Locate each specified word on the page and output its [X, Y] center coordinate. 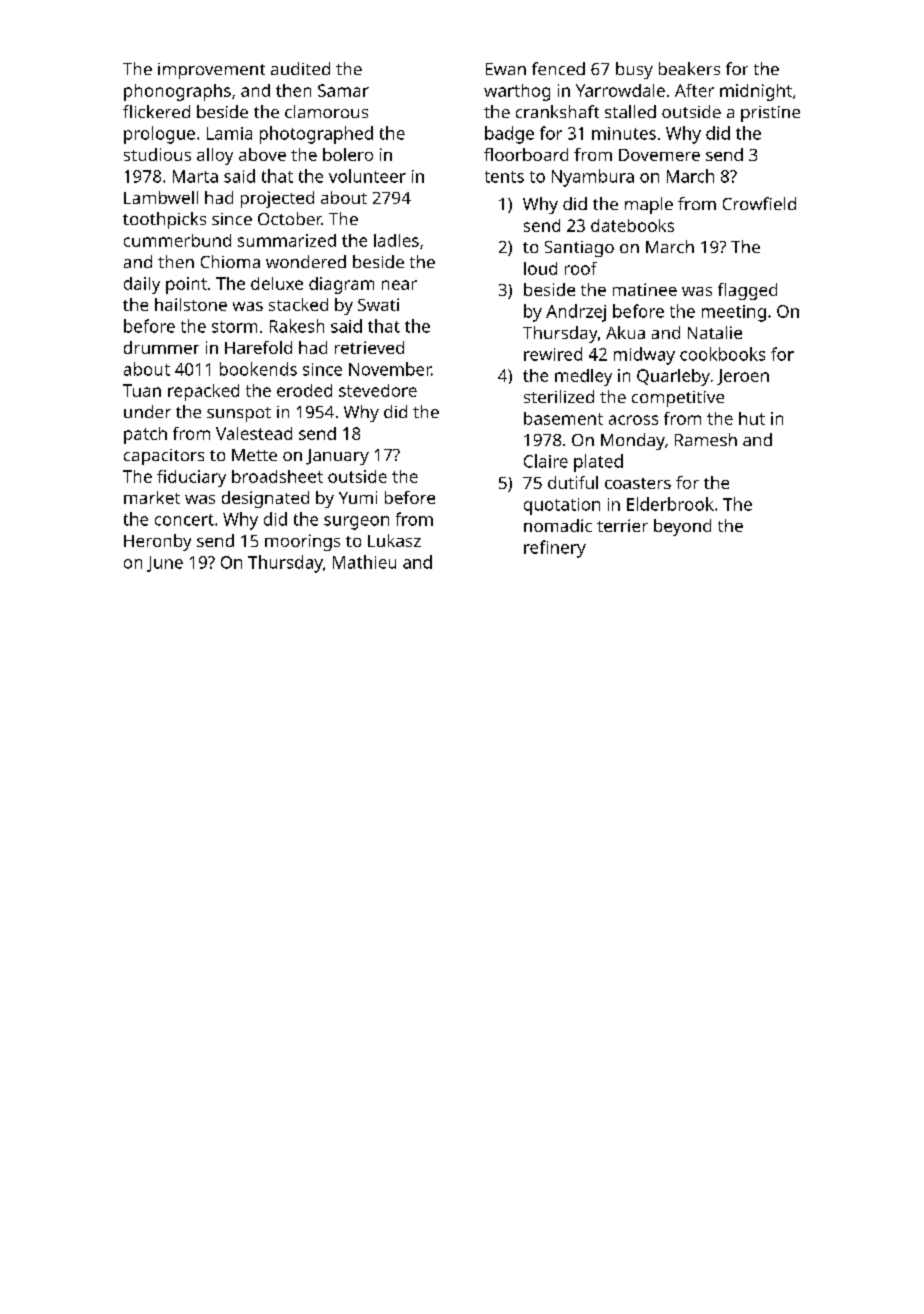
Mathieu [364, 562]
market [152, 497]
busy [634, 70]
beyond [682, 527]
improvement [211, 71]
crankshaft [557, 111]
